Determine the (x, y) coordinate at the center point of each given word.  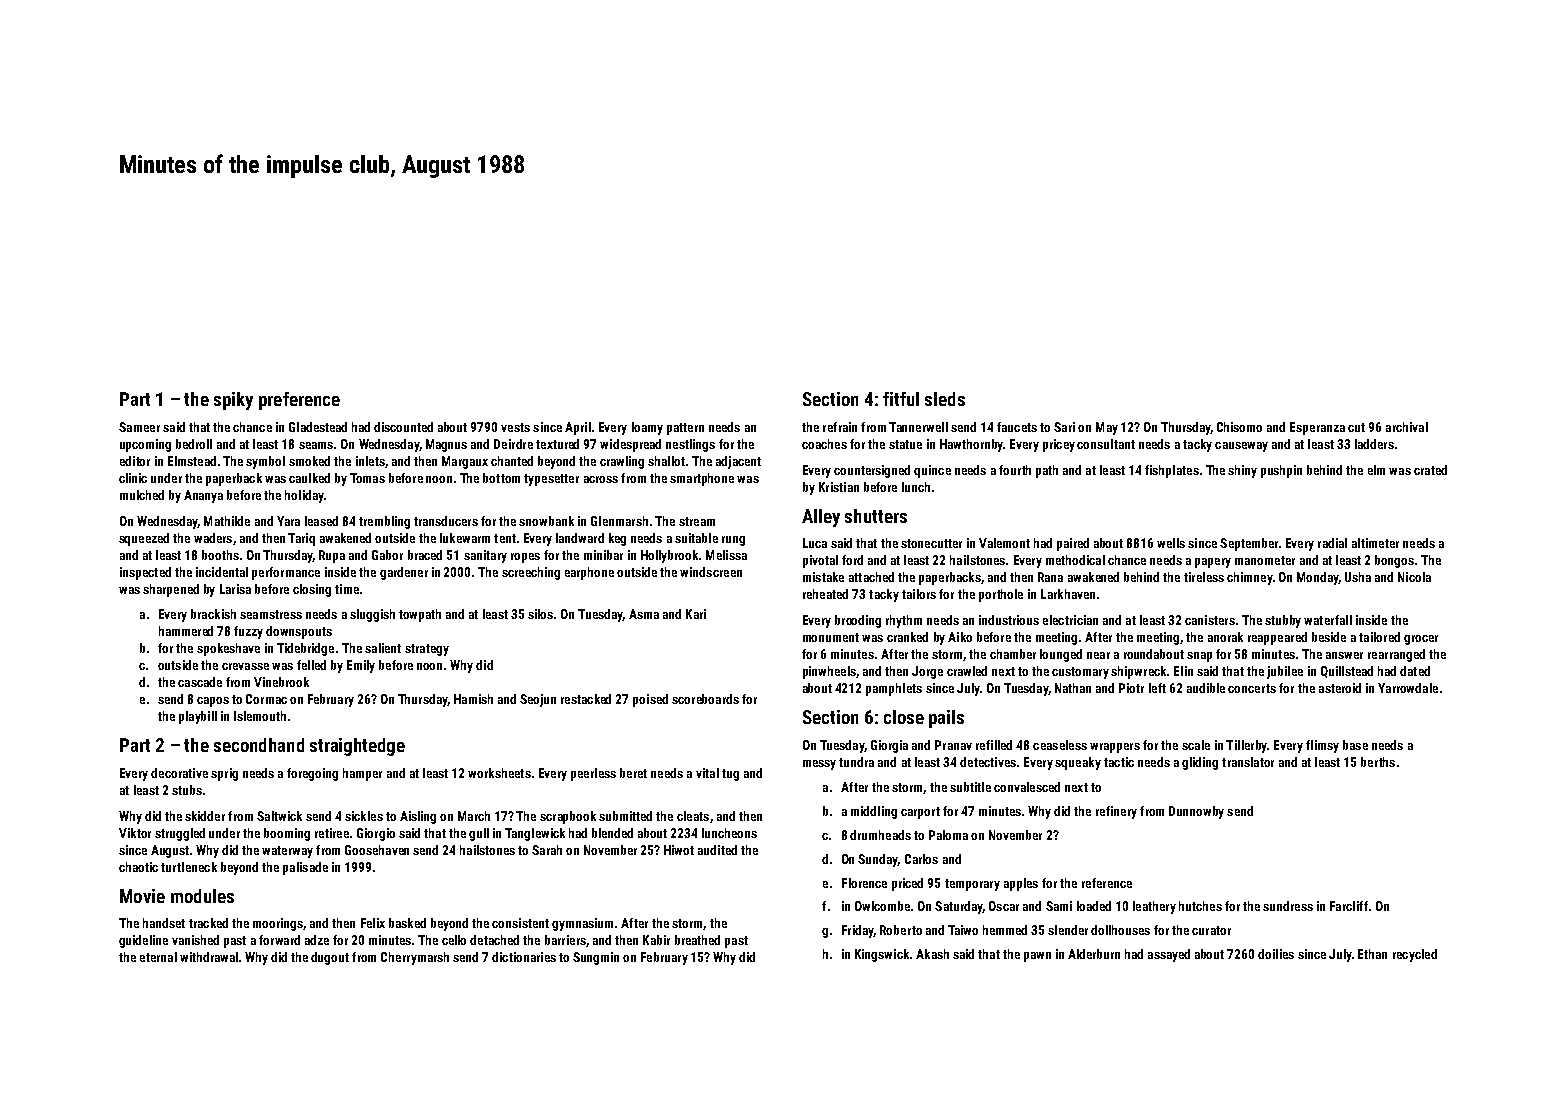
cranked (907, 637)
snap (1199, 657)
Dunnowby (1196, 812)
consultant (1106, 444)
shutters (876, 516)
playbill (198, 717)
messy (819, 765)
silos (540, 614)
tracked (208, 923)
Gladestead (318, 427)
